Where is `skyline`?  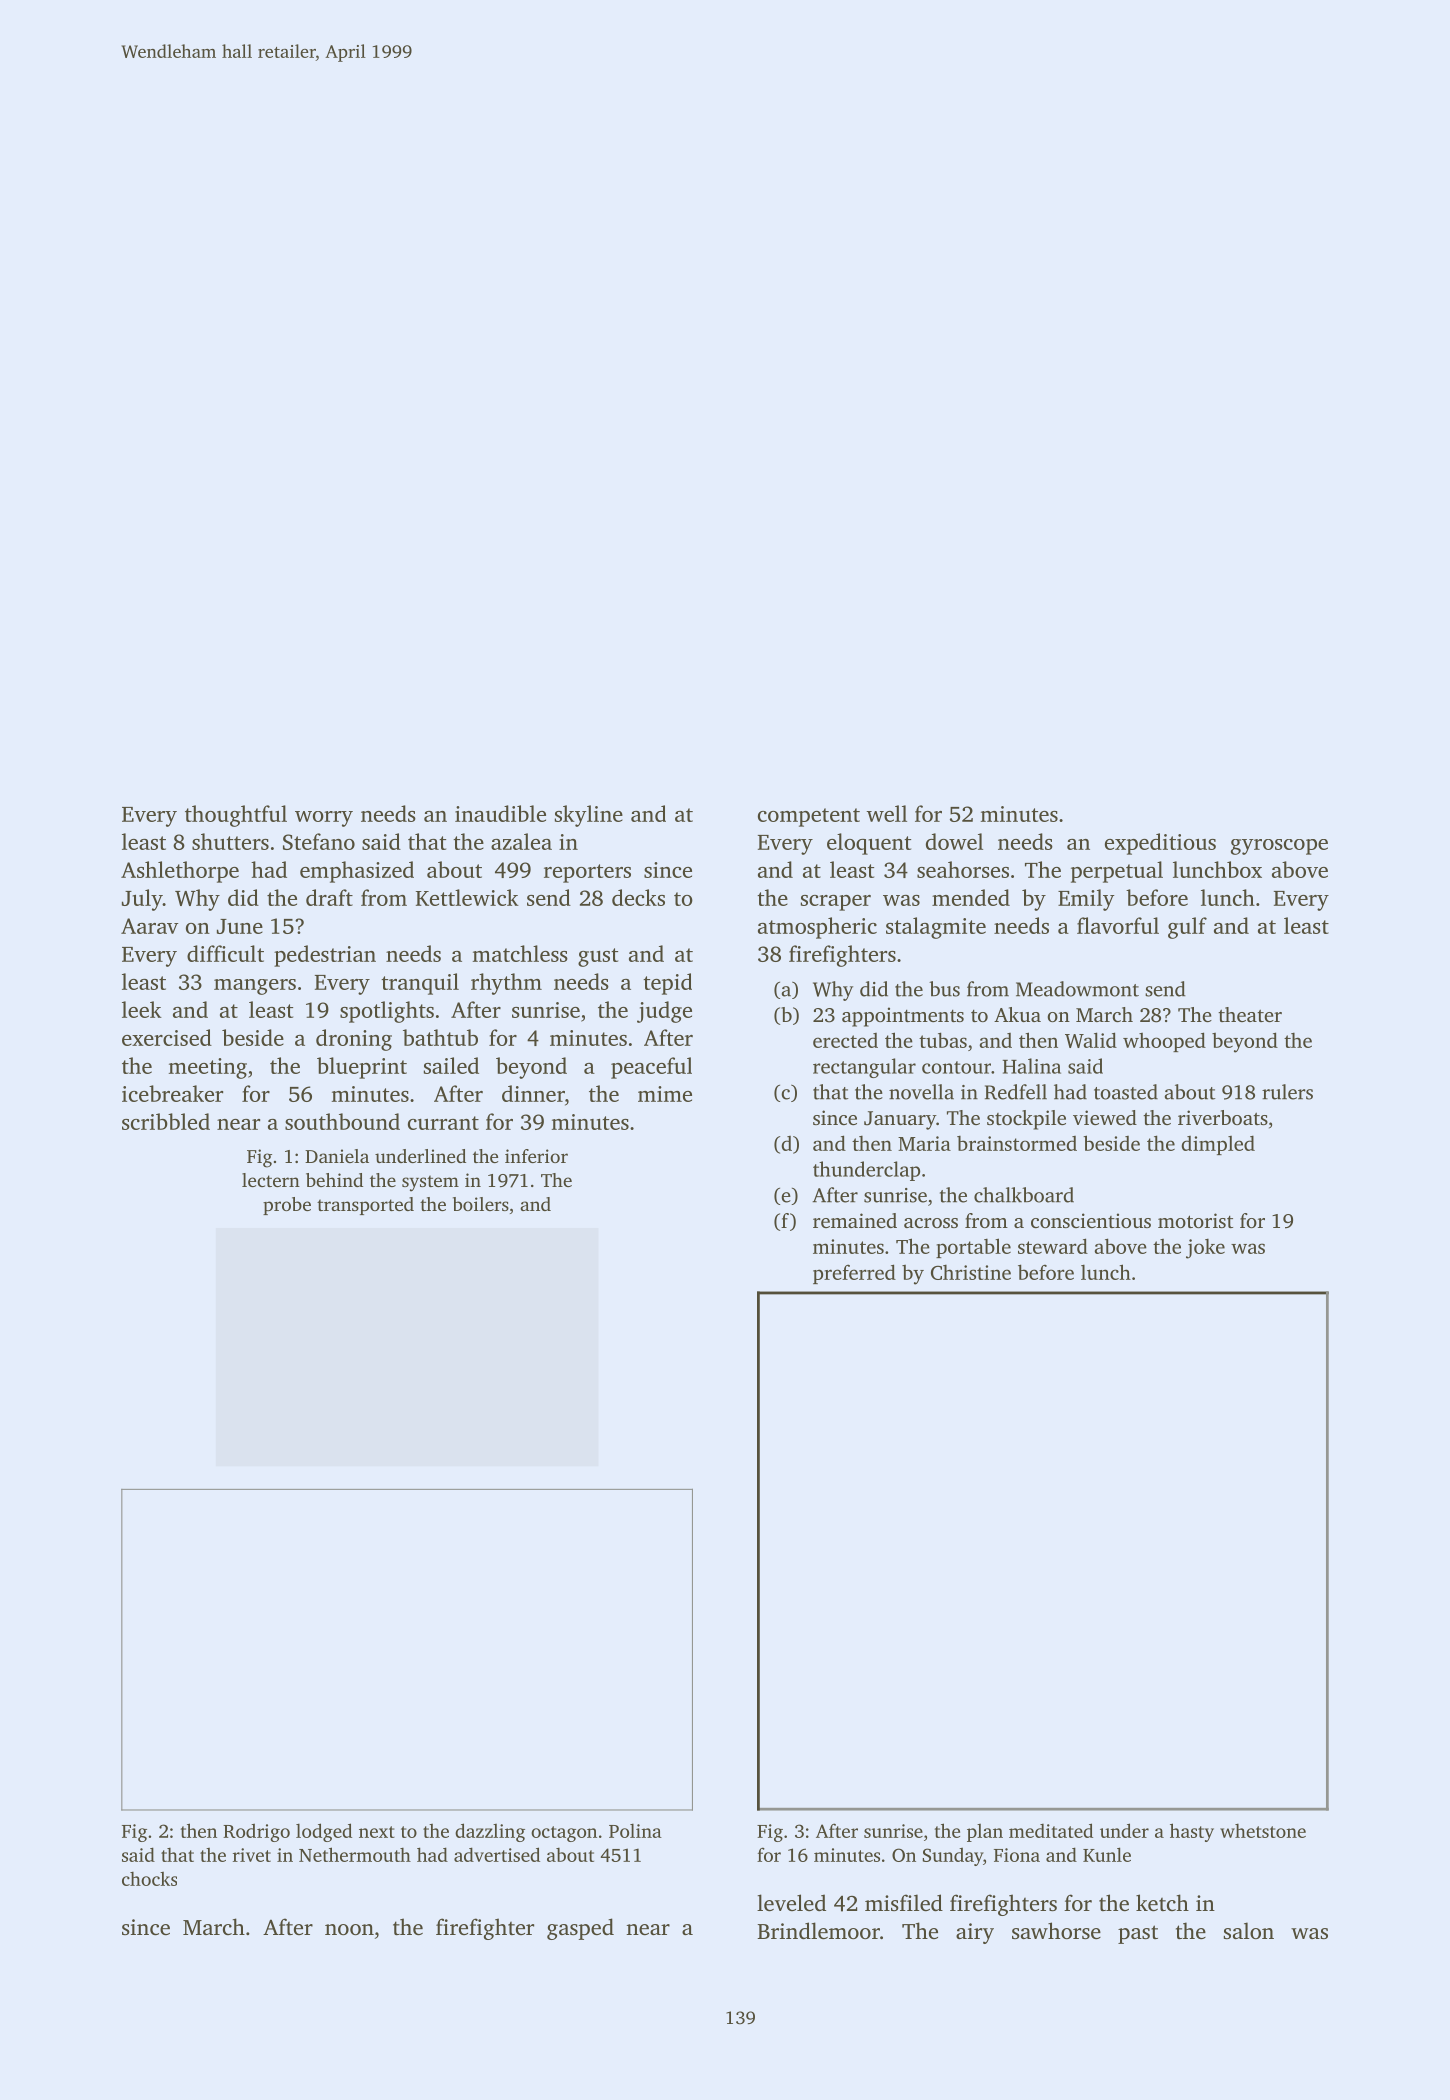 skyline is located at coordinates (589, 816).
